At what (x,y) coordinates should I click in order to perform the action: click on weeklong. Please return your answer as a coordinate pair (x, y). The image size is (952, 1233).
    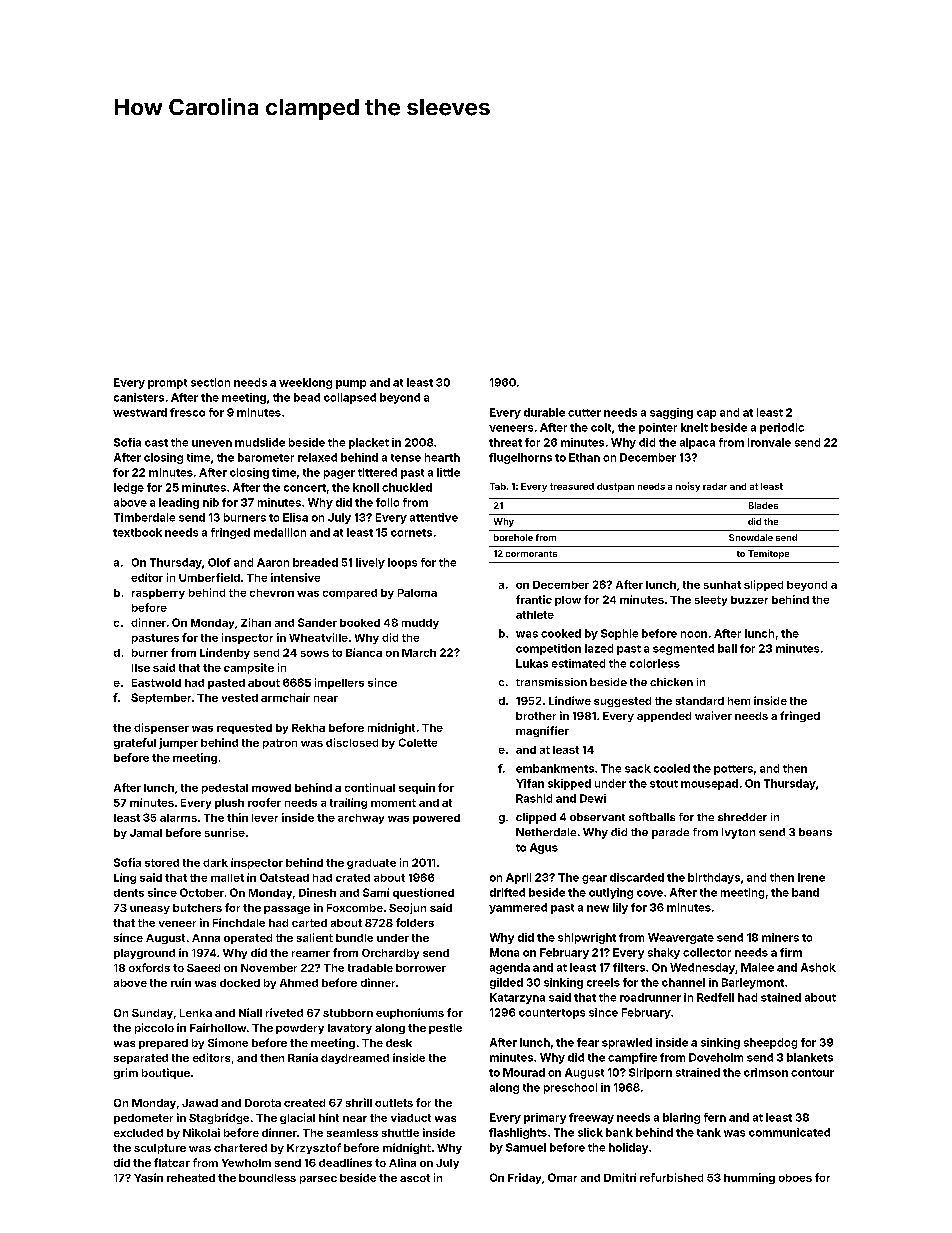
    Looking at the image, I should click on (305, 383).
